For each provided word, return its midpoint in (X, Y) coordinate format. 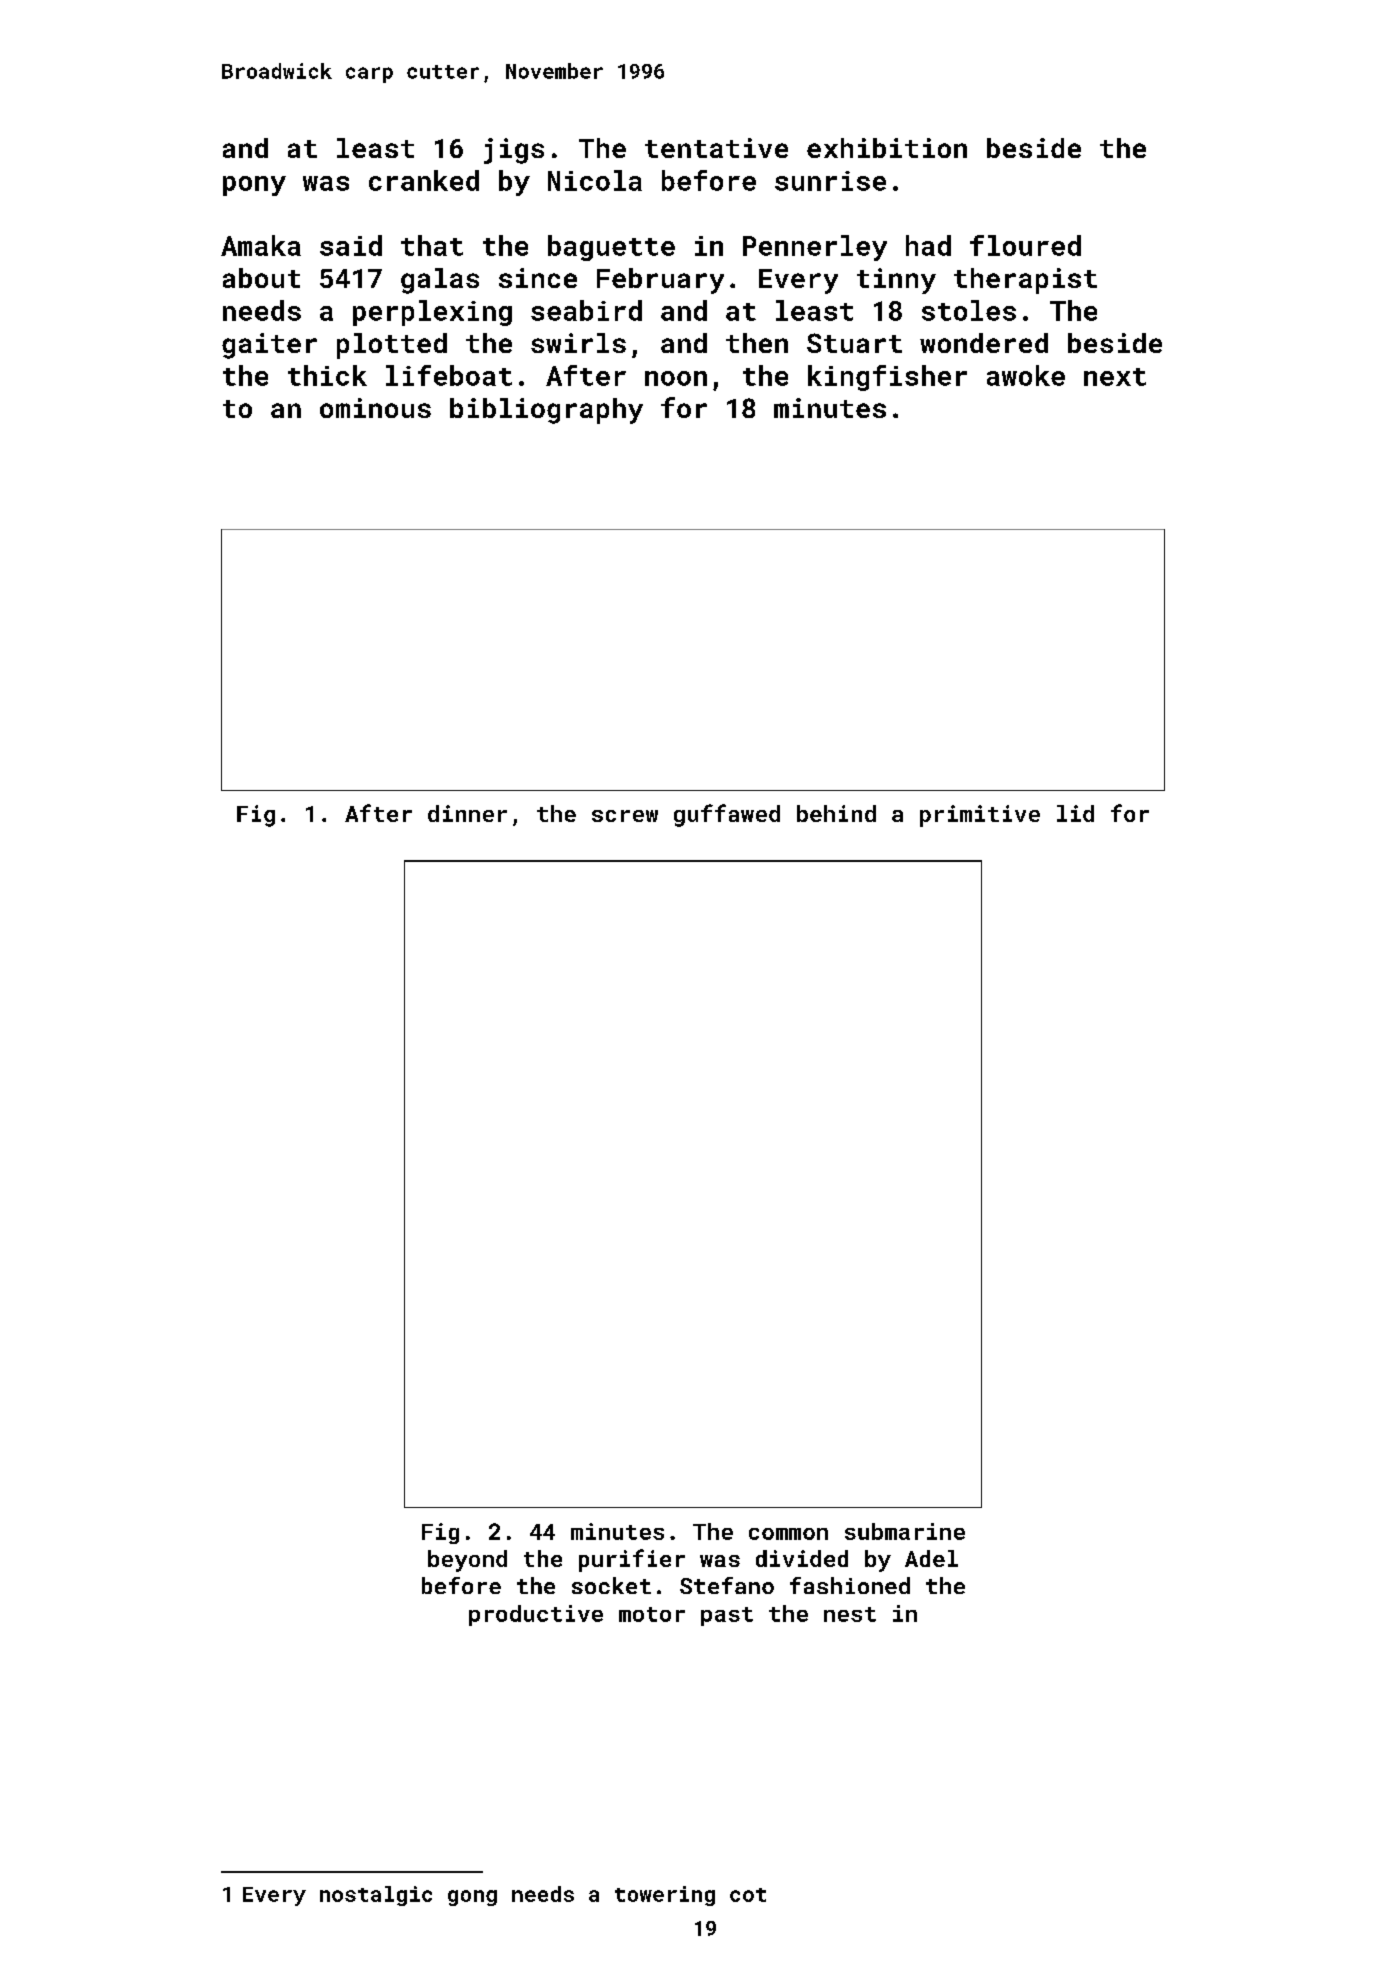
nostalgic (376, 1896)
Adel (931, 1558)
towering (665, 1896)
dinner (467, 813)
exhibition (887, 148)
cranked (424, 180)
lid (1075, 813)
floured (1025, 245)
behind (836, 813)
